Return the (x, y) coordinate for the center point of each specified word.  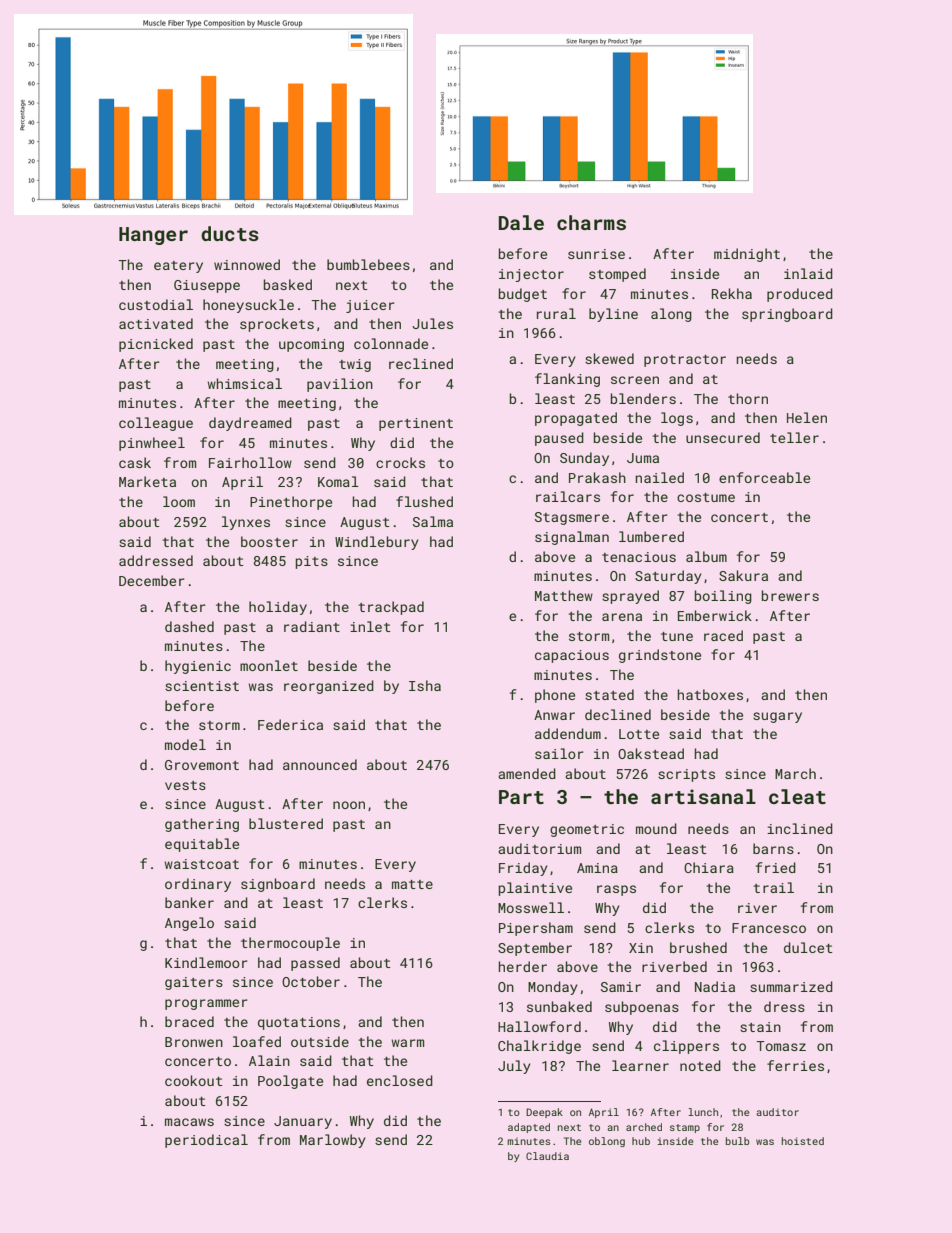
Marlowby (333, 1141)
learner (640, 1065)
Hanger (153, 236)
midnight (747, 255)
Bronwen (194, 1042)
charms (591, 222)
